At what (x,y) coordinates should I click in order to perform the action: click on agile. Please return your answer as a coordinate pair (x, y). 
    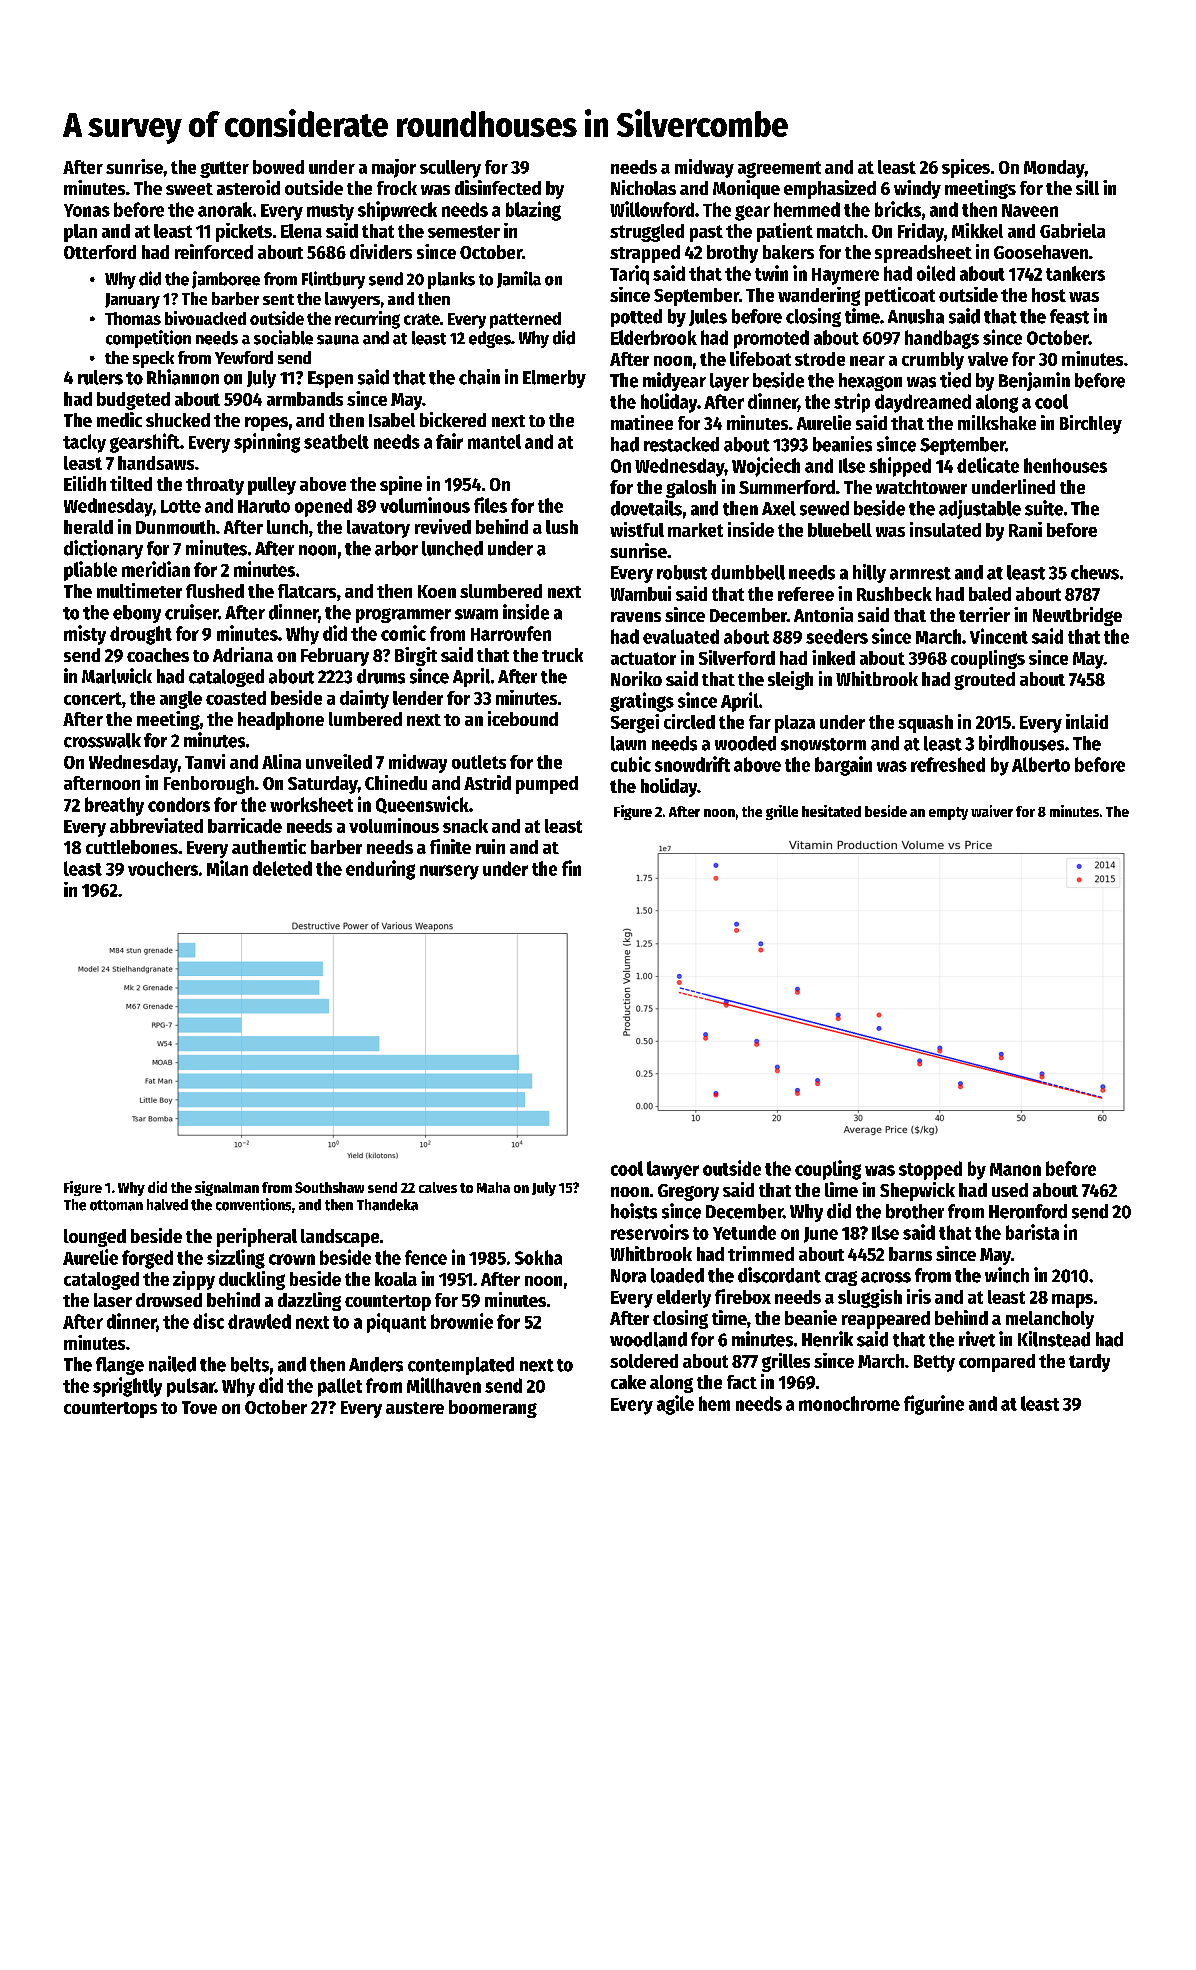
    Looking at the image, I should click on (675, 1405).
